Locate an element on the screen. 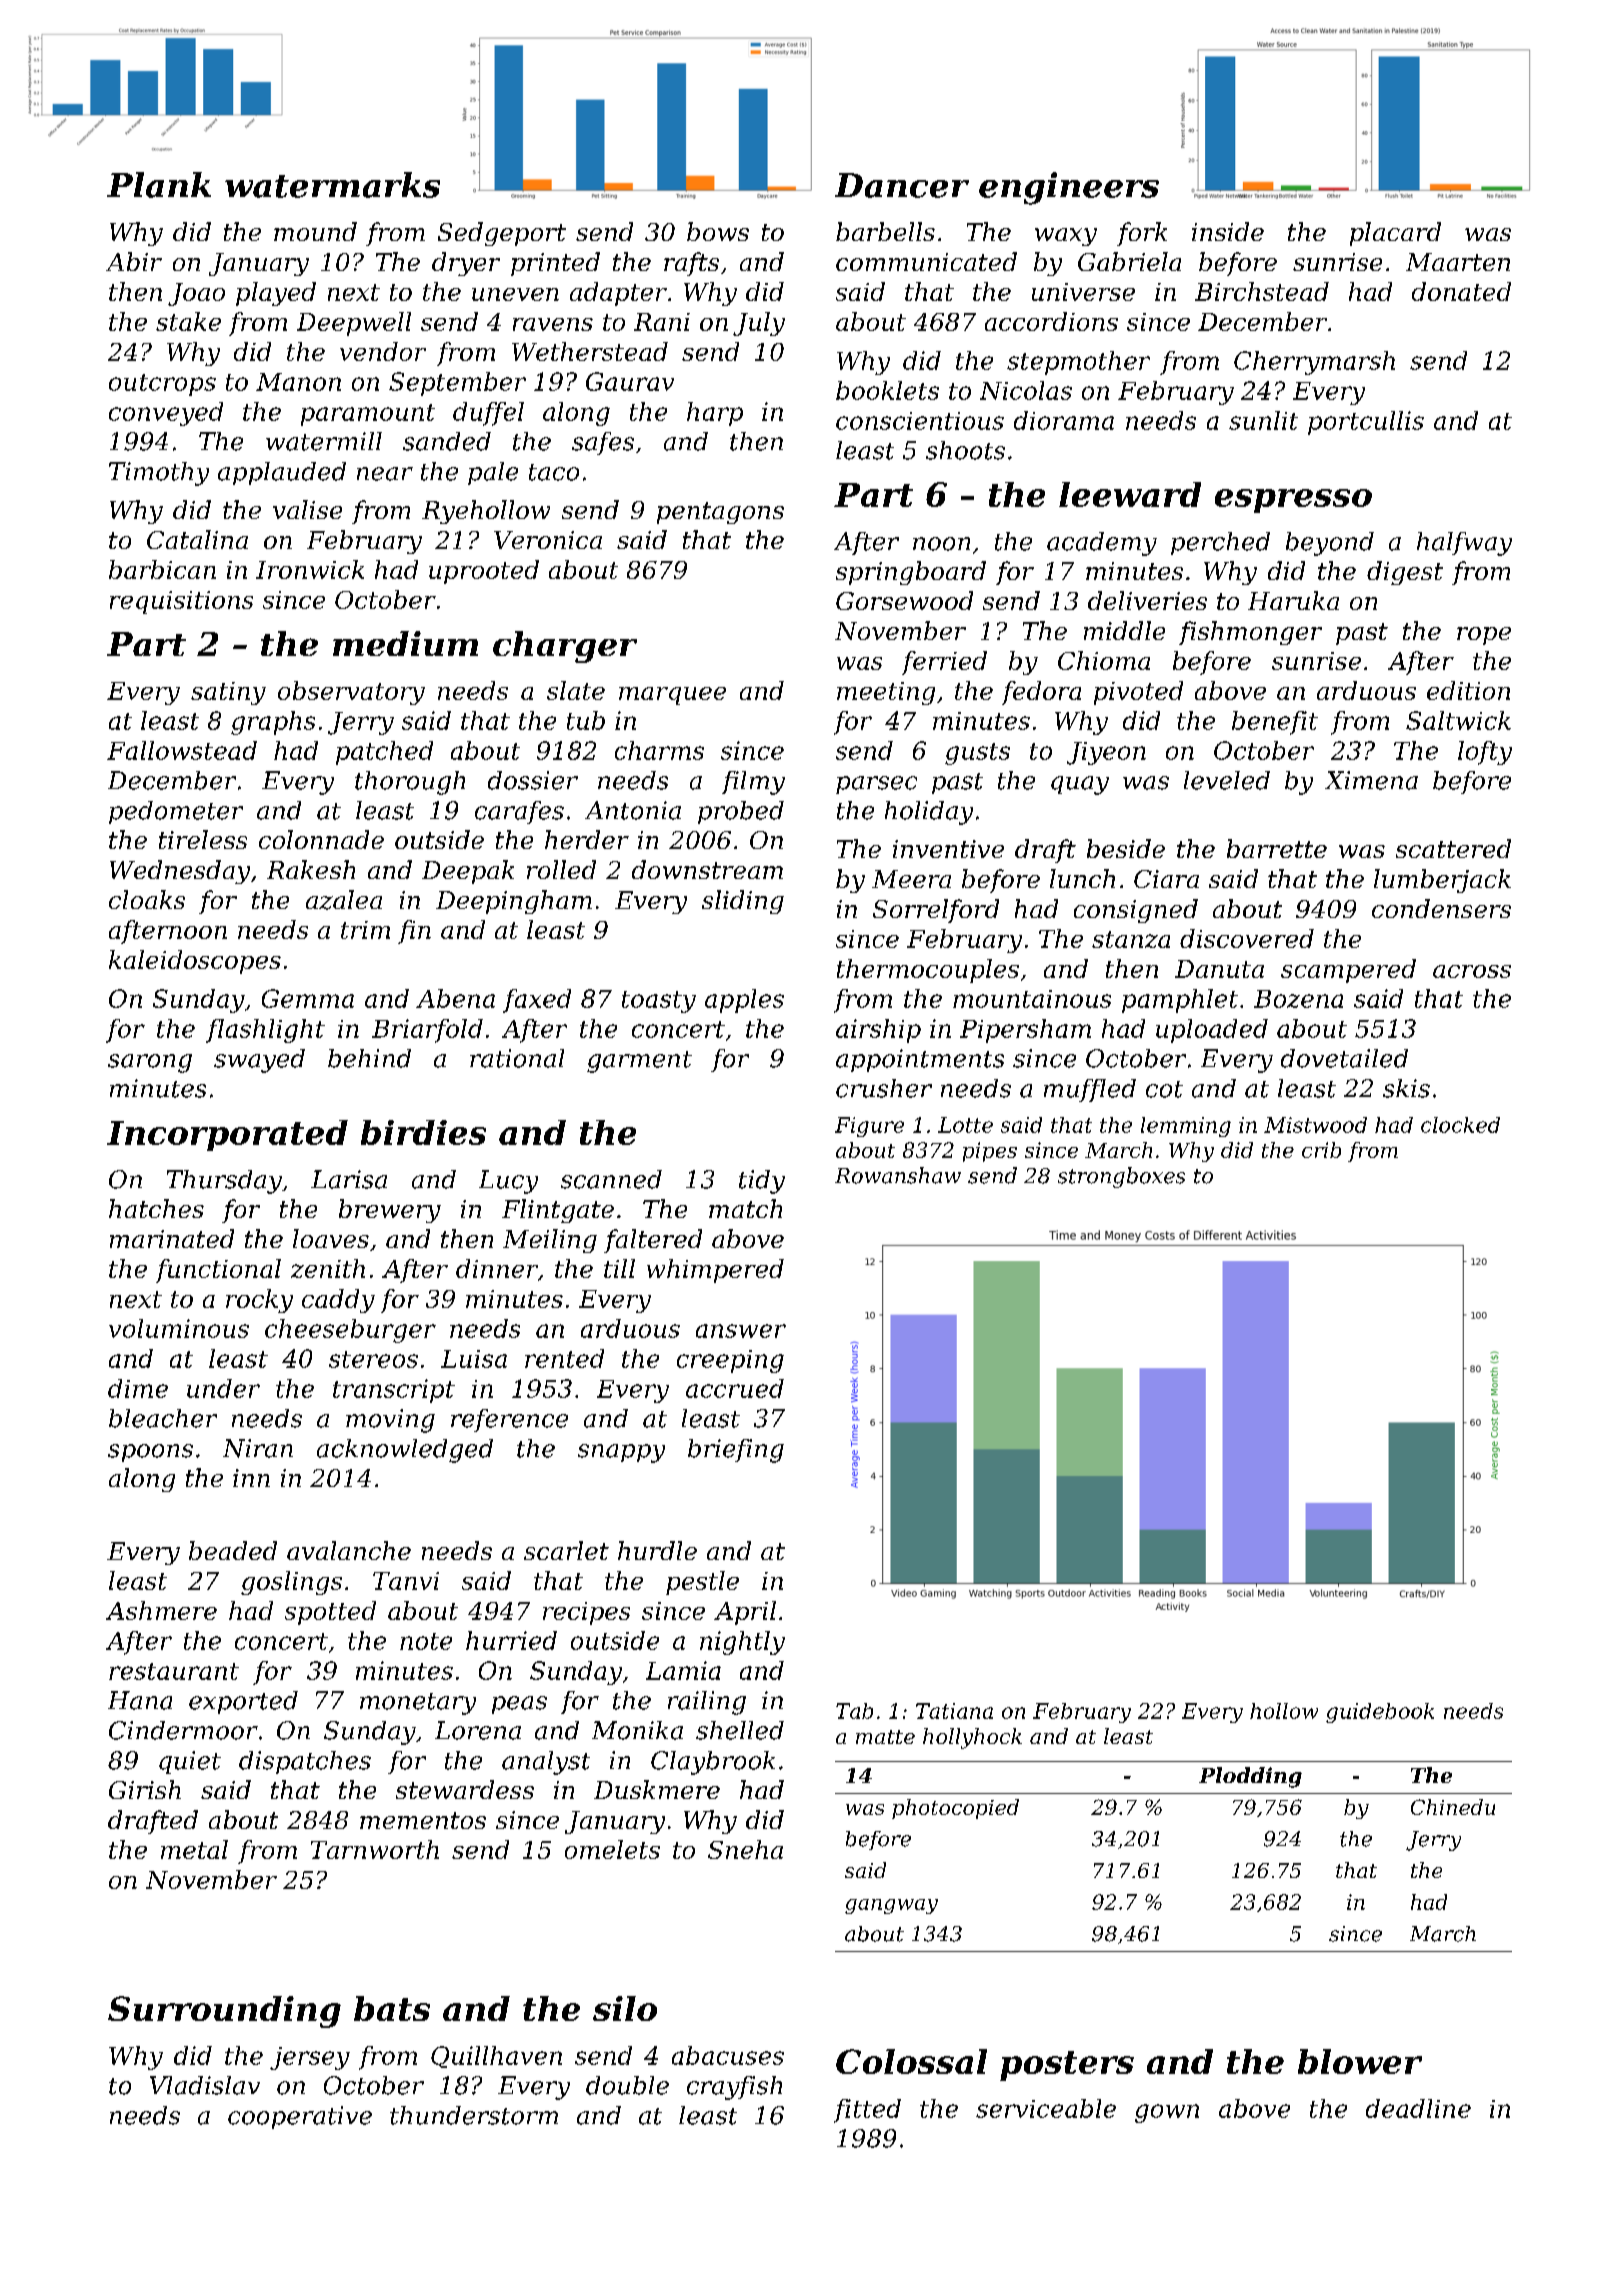  pentagons is located at coordinates (720, 513).
